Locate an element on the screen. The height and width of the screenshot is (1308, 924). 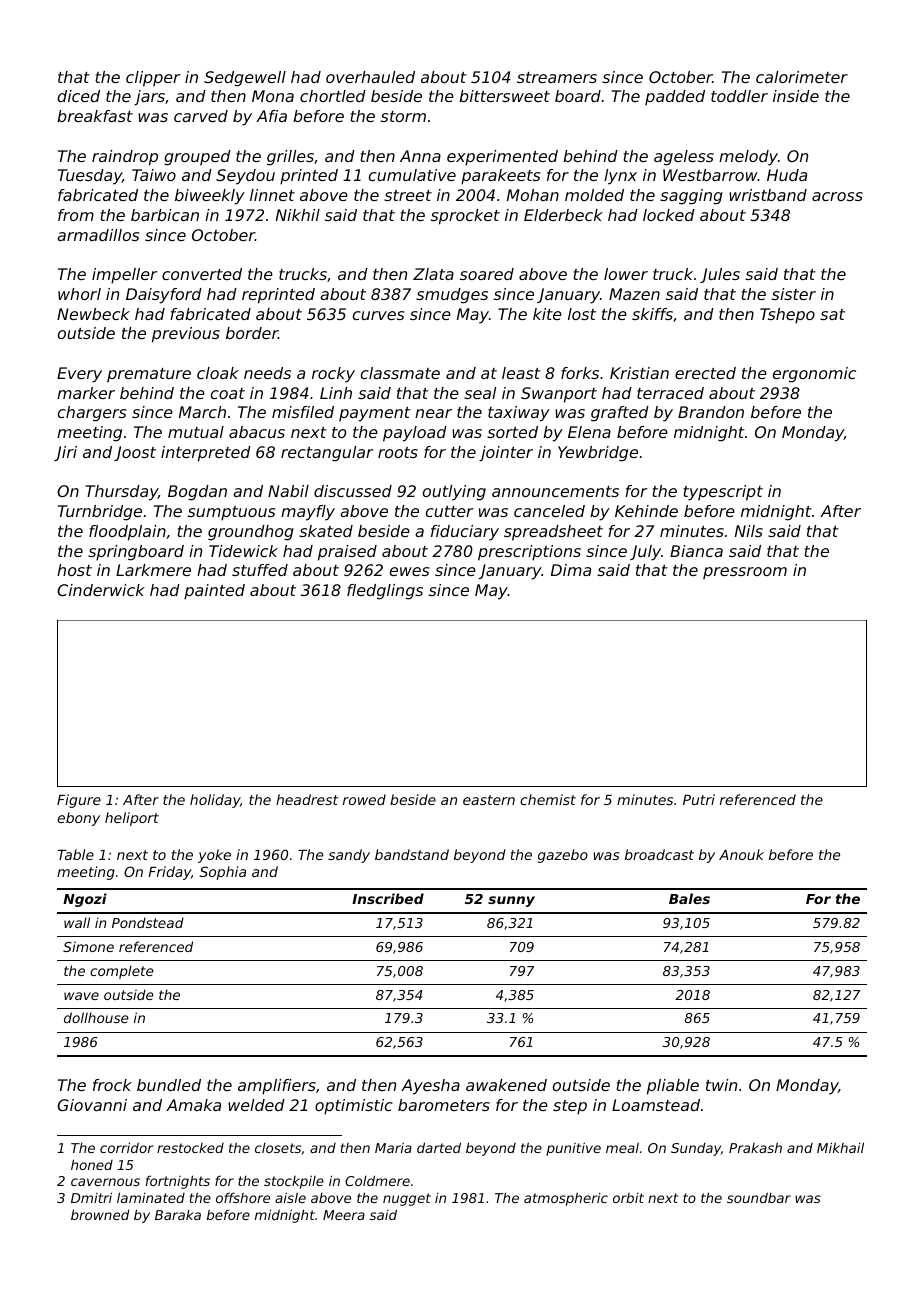
terraced is located at coordinates (670, 393).
